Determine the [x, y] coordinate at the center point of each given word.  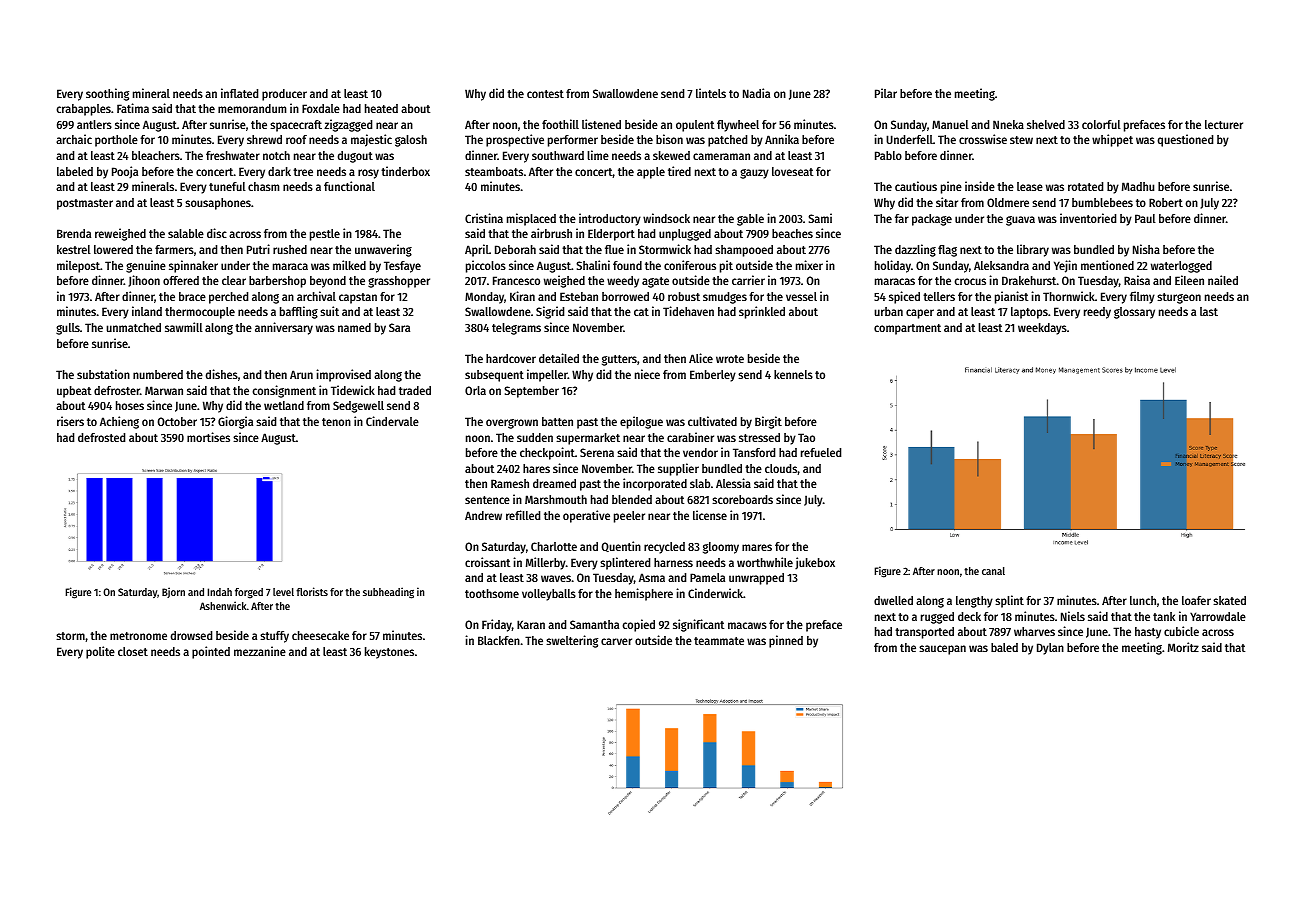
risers [70, 421]
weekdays [1042, 329]
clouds [781, 469]
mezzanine [260, 651]
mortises [208, 437]
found [627, 265]
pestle [325, 235]
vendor [700, 452]
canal [993, 571]
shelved [1046, 124]
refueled [821, 452]
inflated [239, 93]
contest [545, 94]
